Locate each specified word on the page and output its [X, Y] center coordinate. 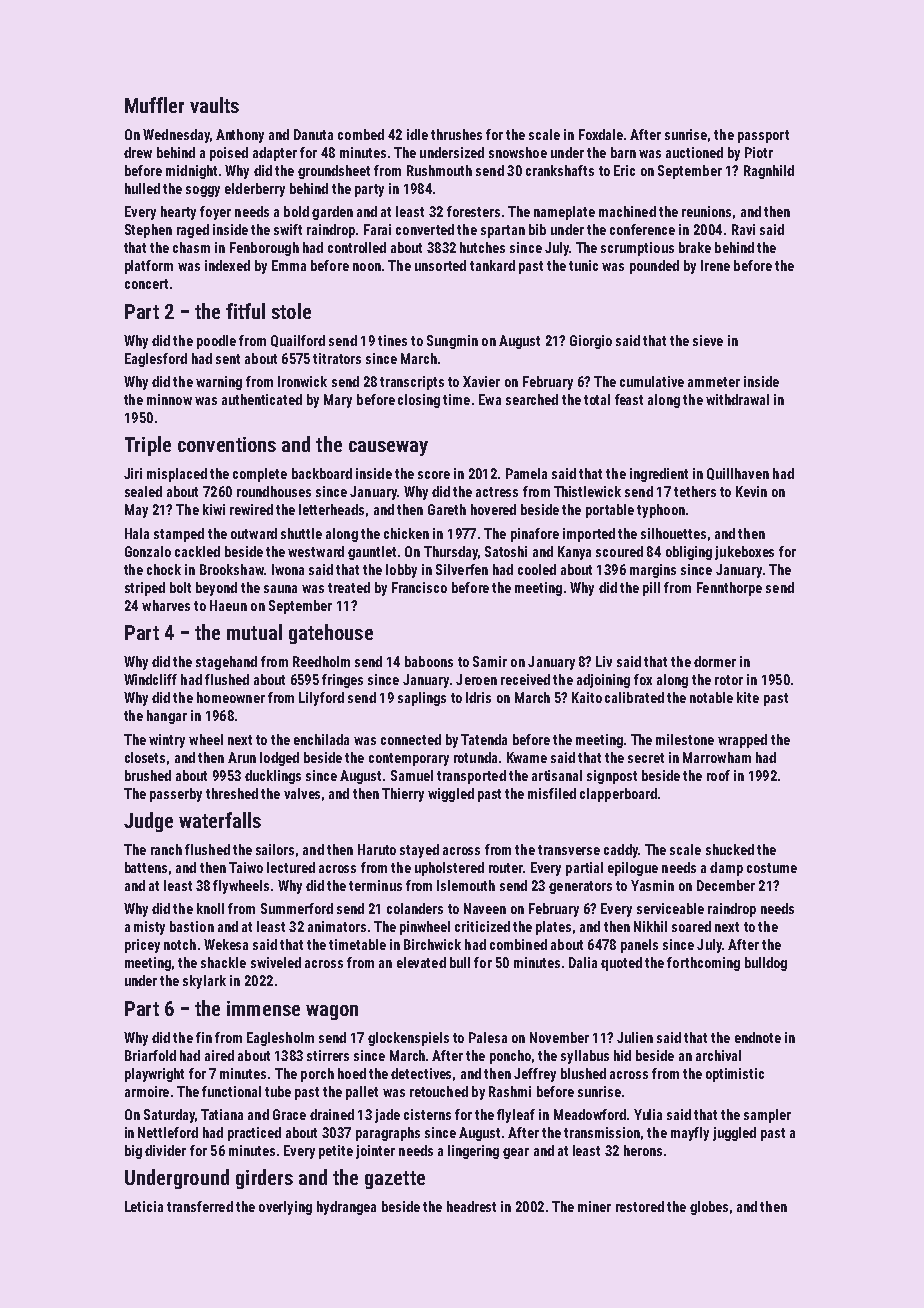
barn [623, 152]
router [506, 868]
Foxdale [601, 134]
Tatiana [222, 1114]
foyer [215, 213]
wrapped [742, 741]
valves [302, 793]
